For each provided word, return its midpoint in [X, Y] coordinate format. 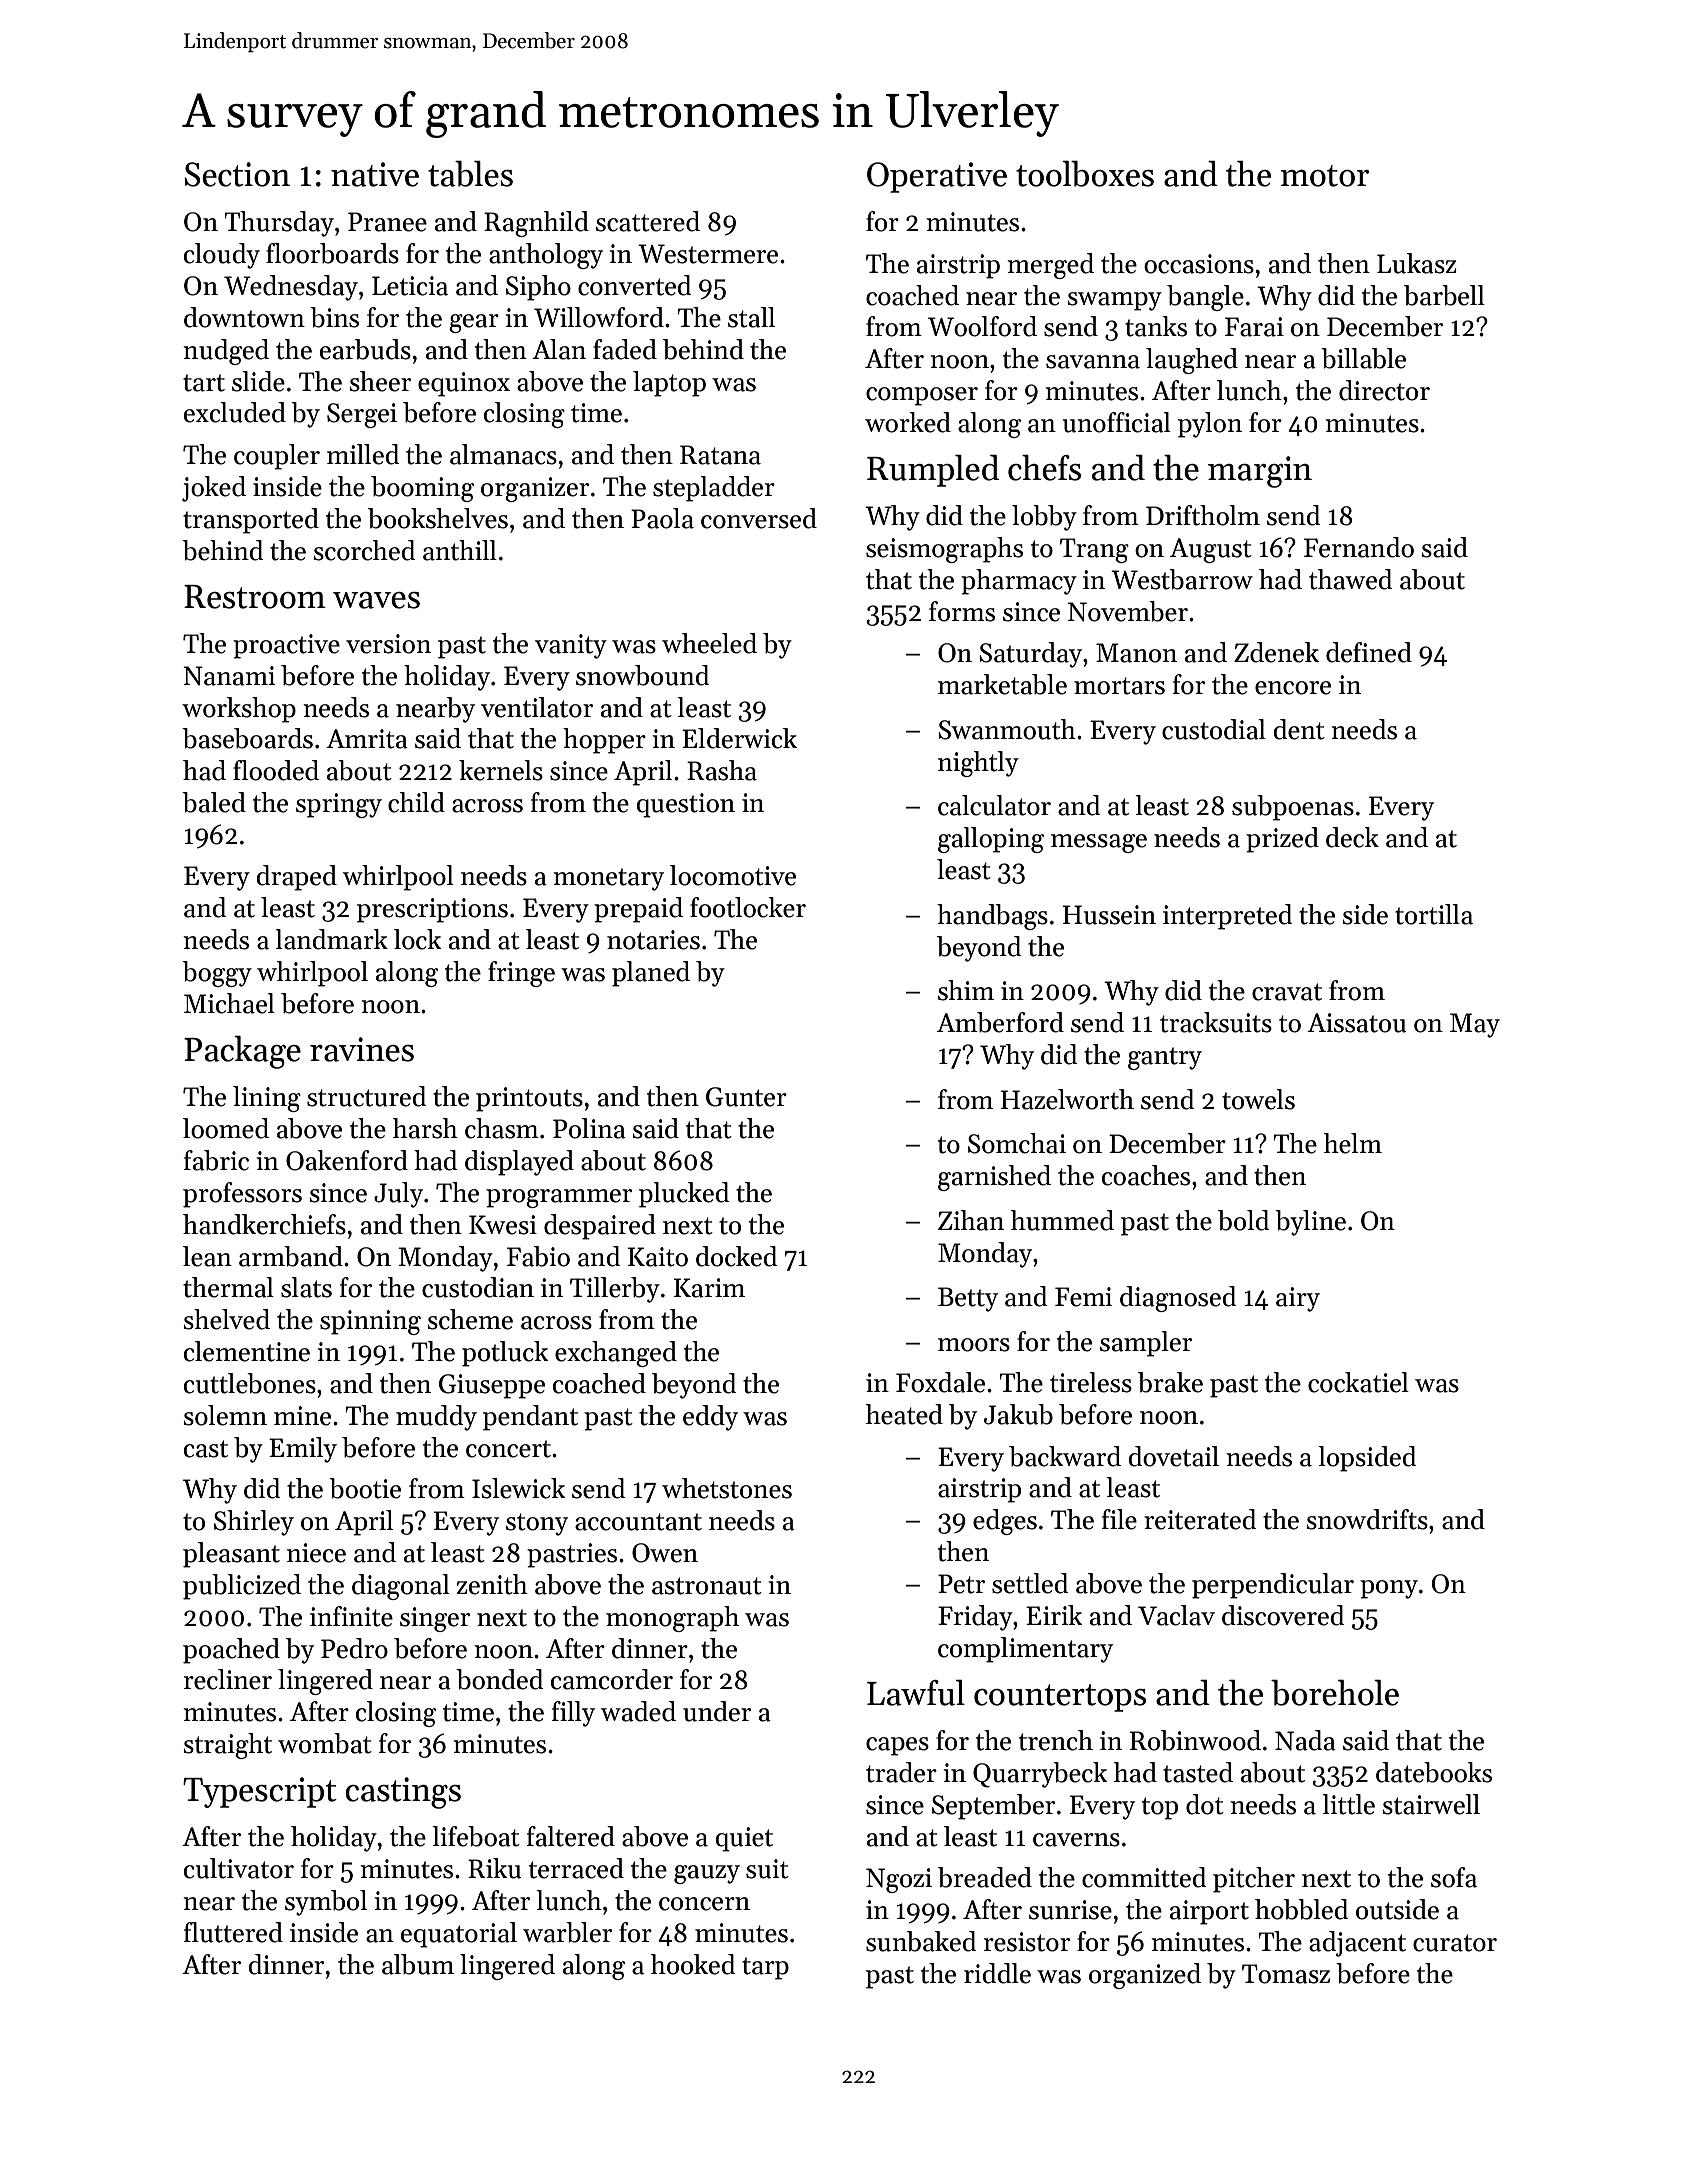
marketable [1002, 684]
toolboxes [1085, 174]
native [375, 174]
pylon [1210, 425]
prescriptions [432, 910]
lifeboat [476, 1836]
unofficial [1117, 422]
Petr [961, 1584]
